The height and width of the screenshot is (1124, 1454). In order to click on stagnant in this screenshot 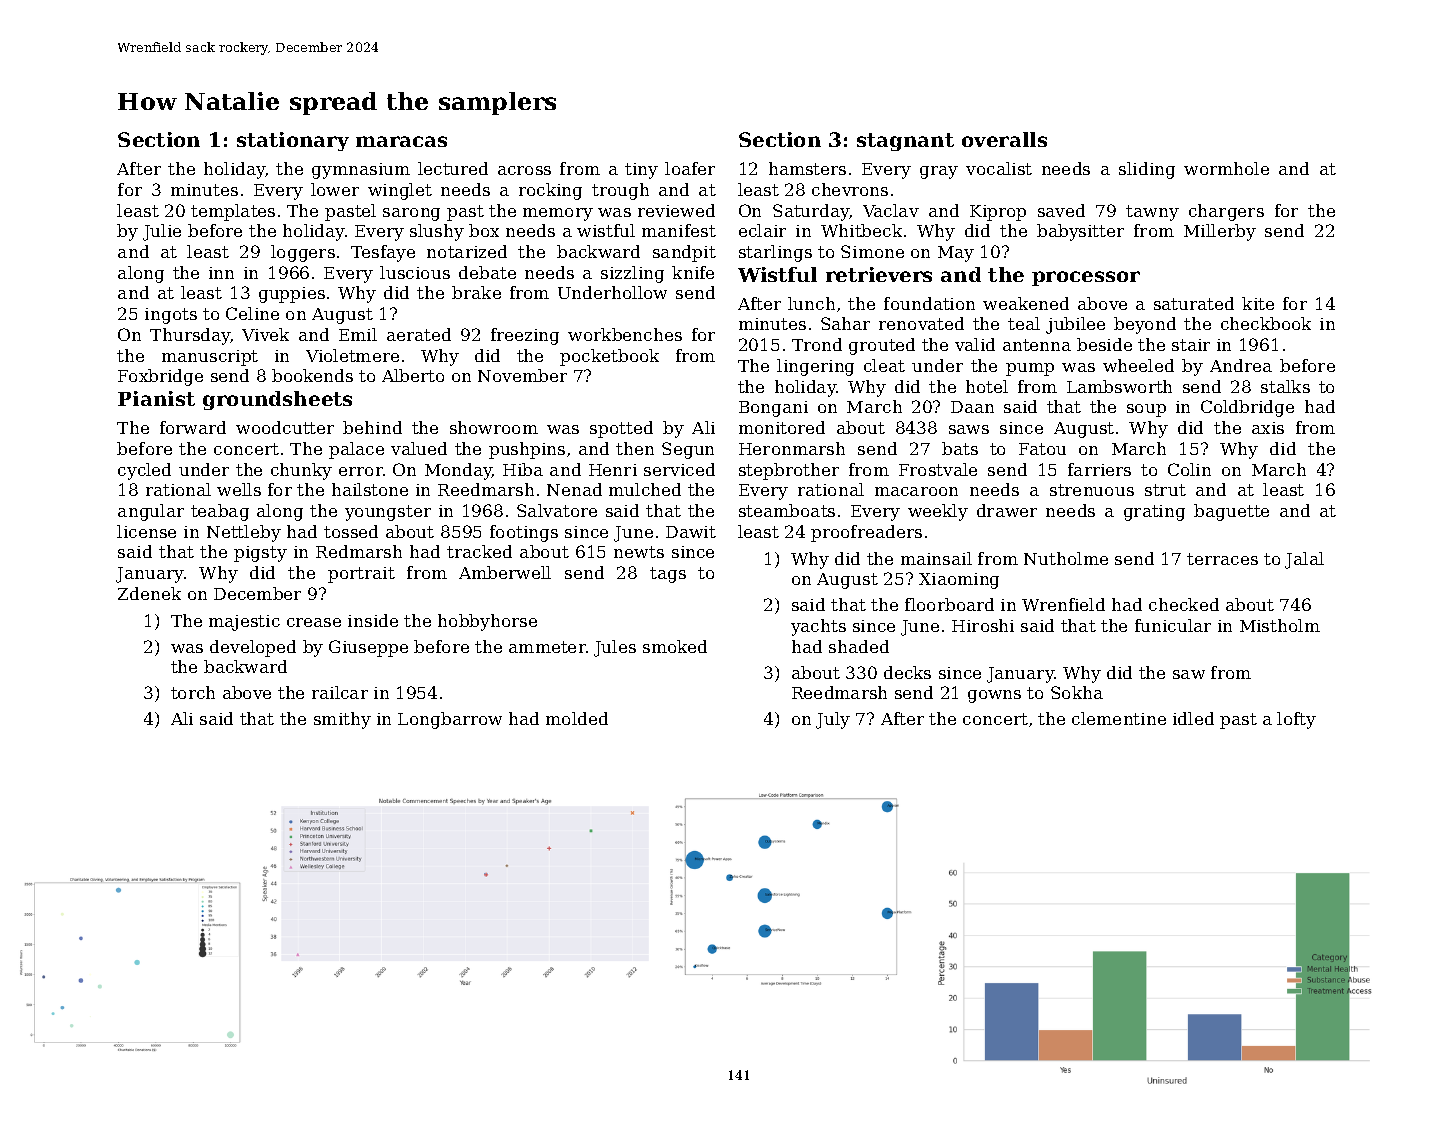, I will do `click(905, 142)`.
